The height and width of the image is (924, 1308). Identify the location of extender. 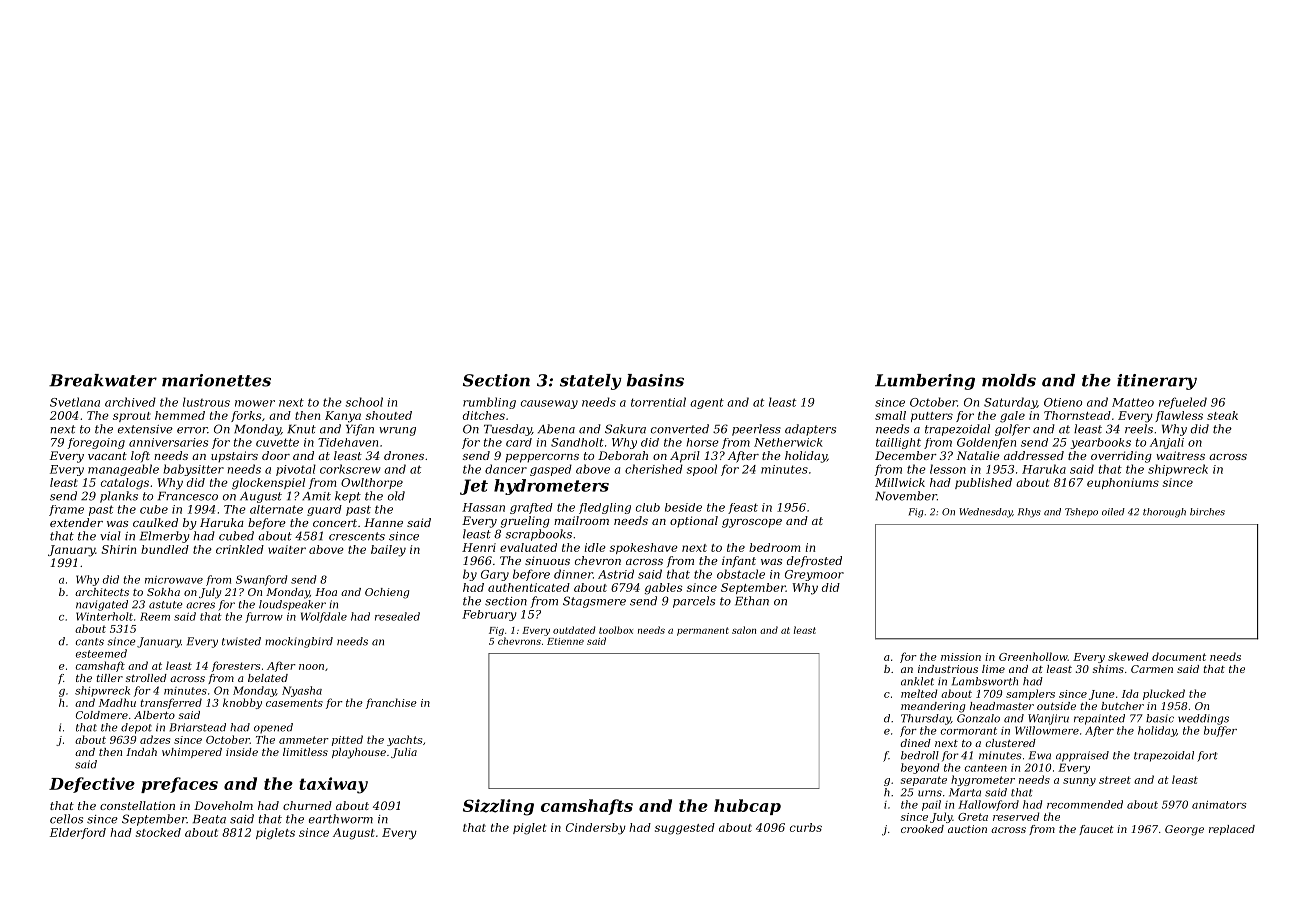
(76, 522).
